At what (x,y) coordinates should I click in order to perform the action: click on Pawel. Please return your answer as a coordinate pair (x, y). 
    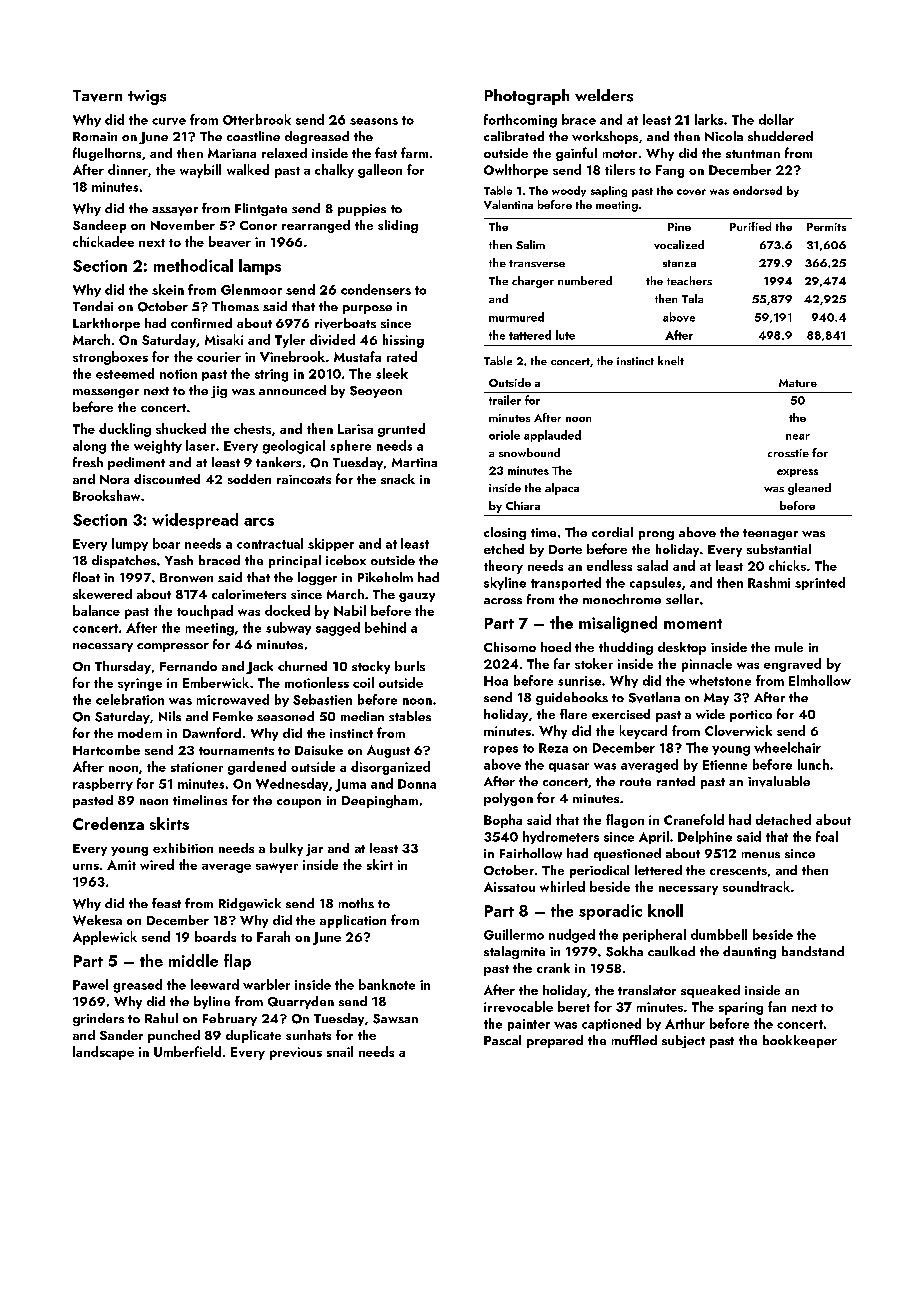
    Looking at the image, I should click on (90, 984).
